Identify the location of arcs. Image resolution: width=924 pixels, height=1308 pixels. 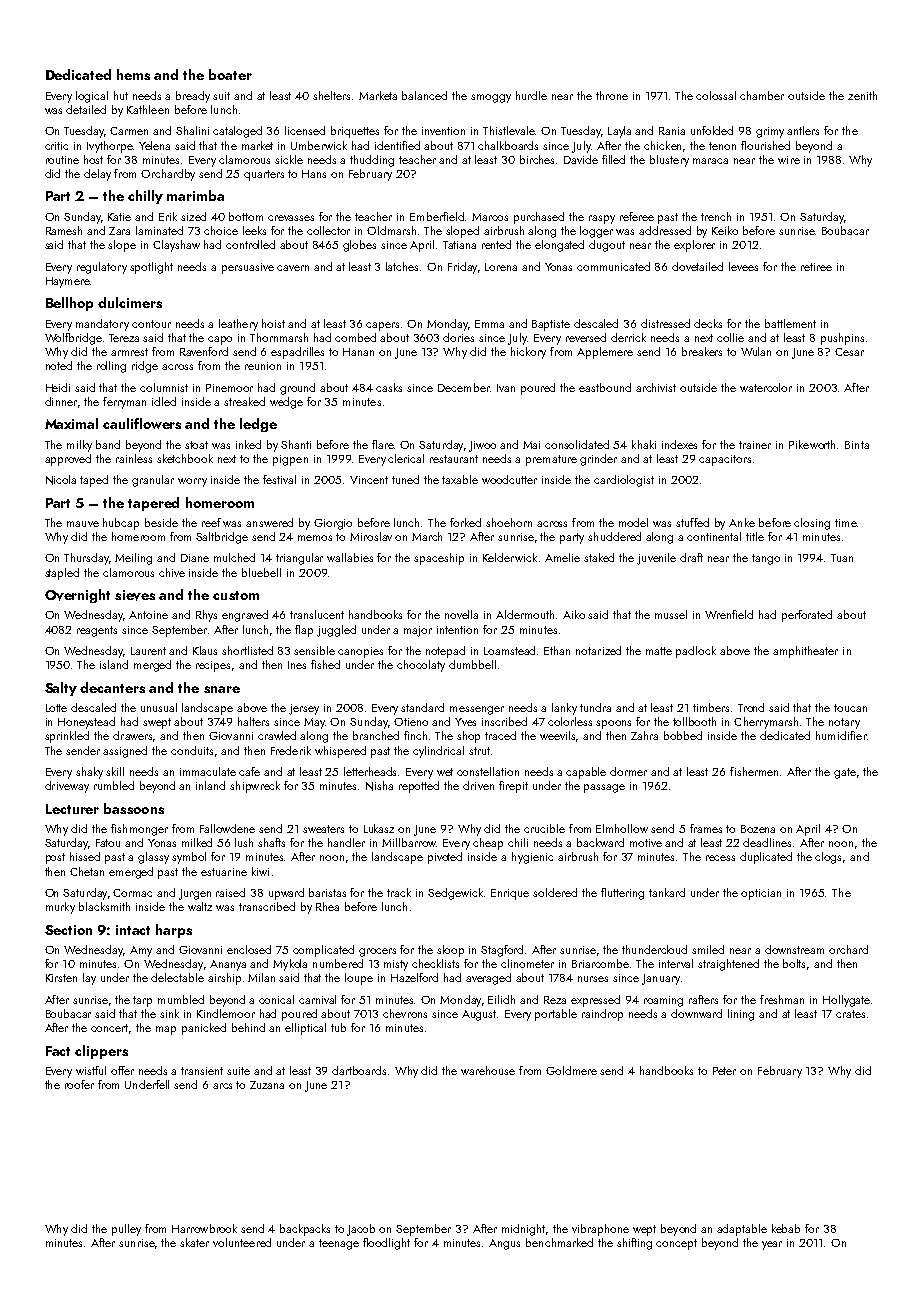
(222, 1086).
